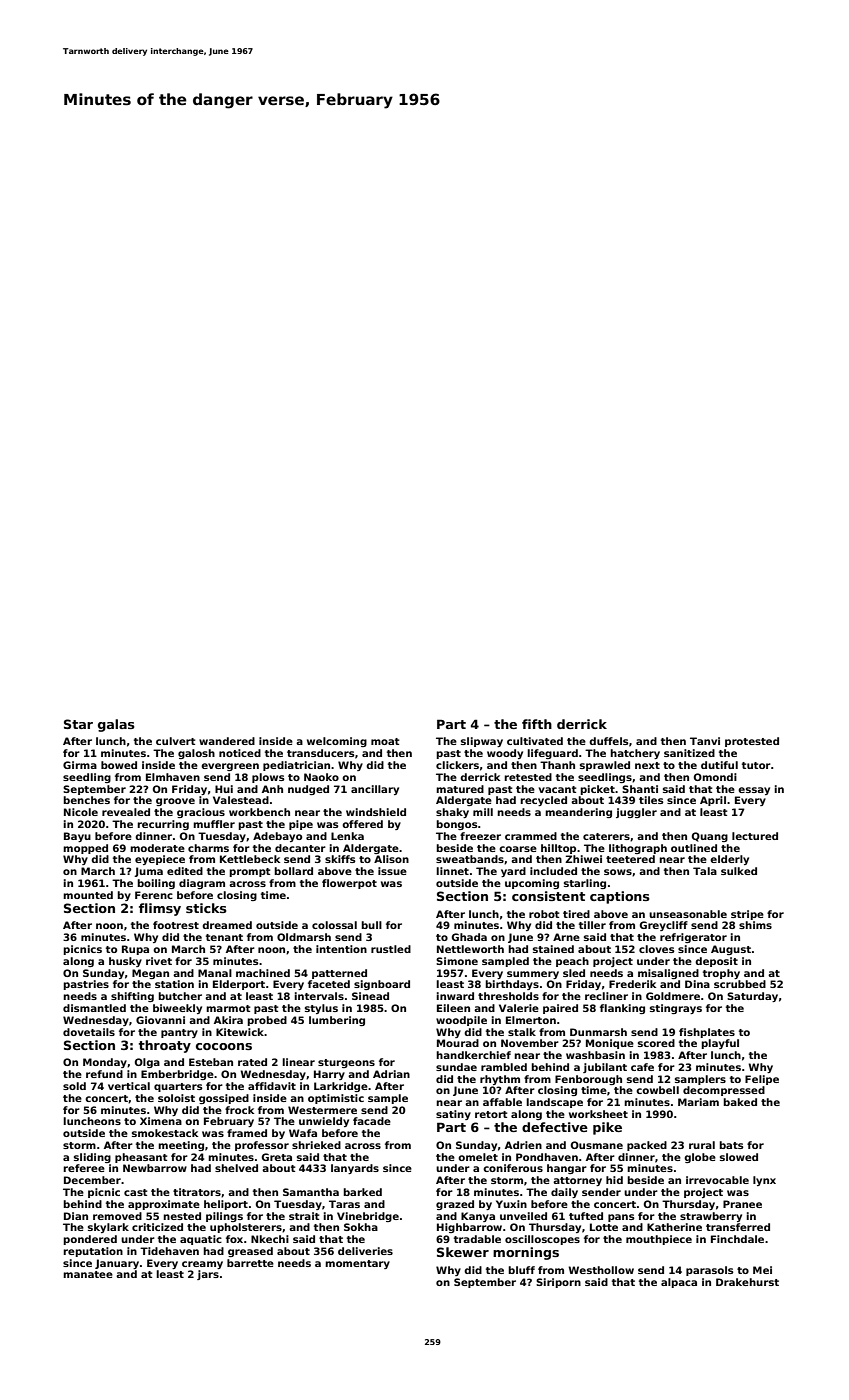 The width and height of the page is (849, 1400). Describe the element at coordinates (679, 1283) in the page. I see `alpaca` at that location.
